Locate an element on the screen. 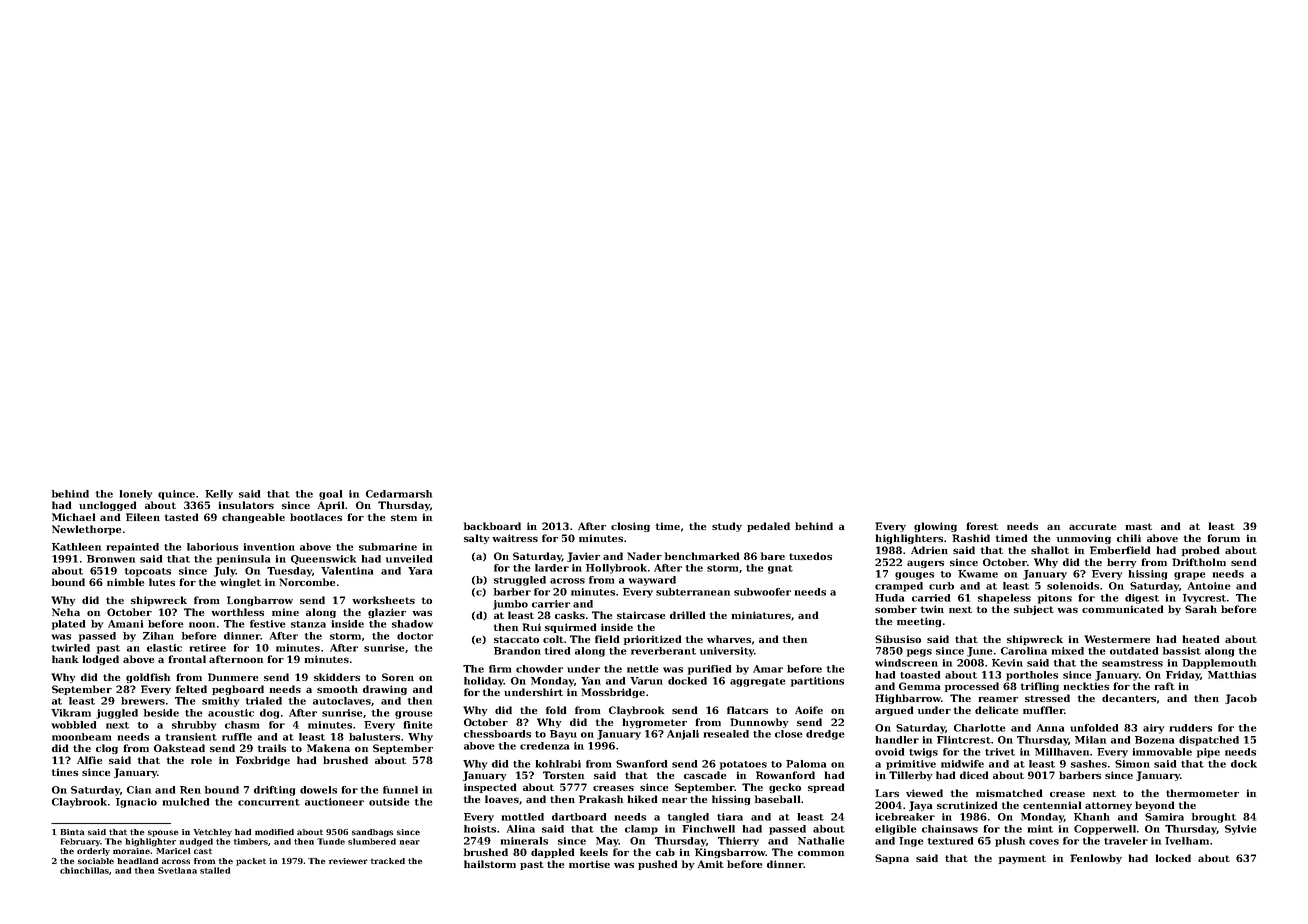 The height and width of the screenshot is (924, 1308). forum is located at coordinates (1223, 538).
